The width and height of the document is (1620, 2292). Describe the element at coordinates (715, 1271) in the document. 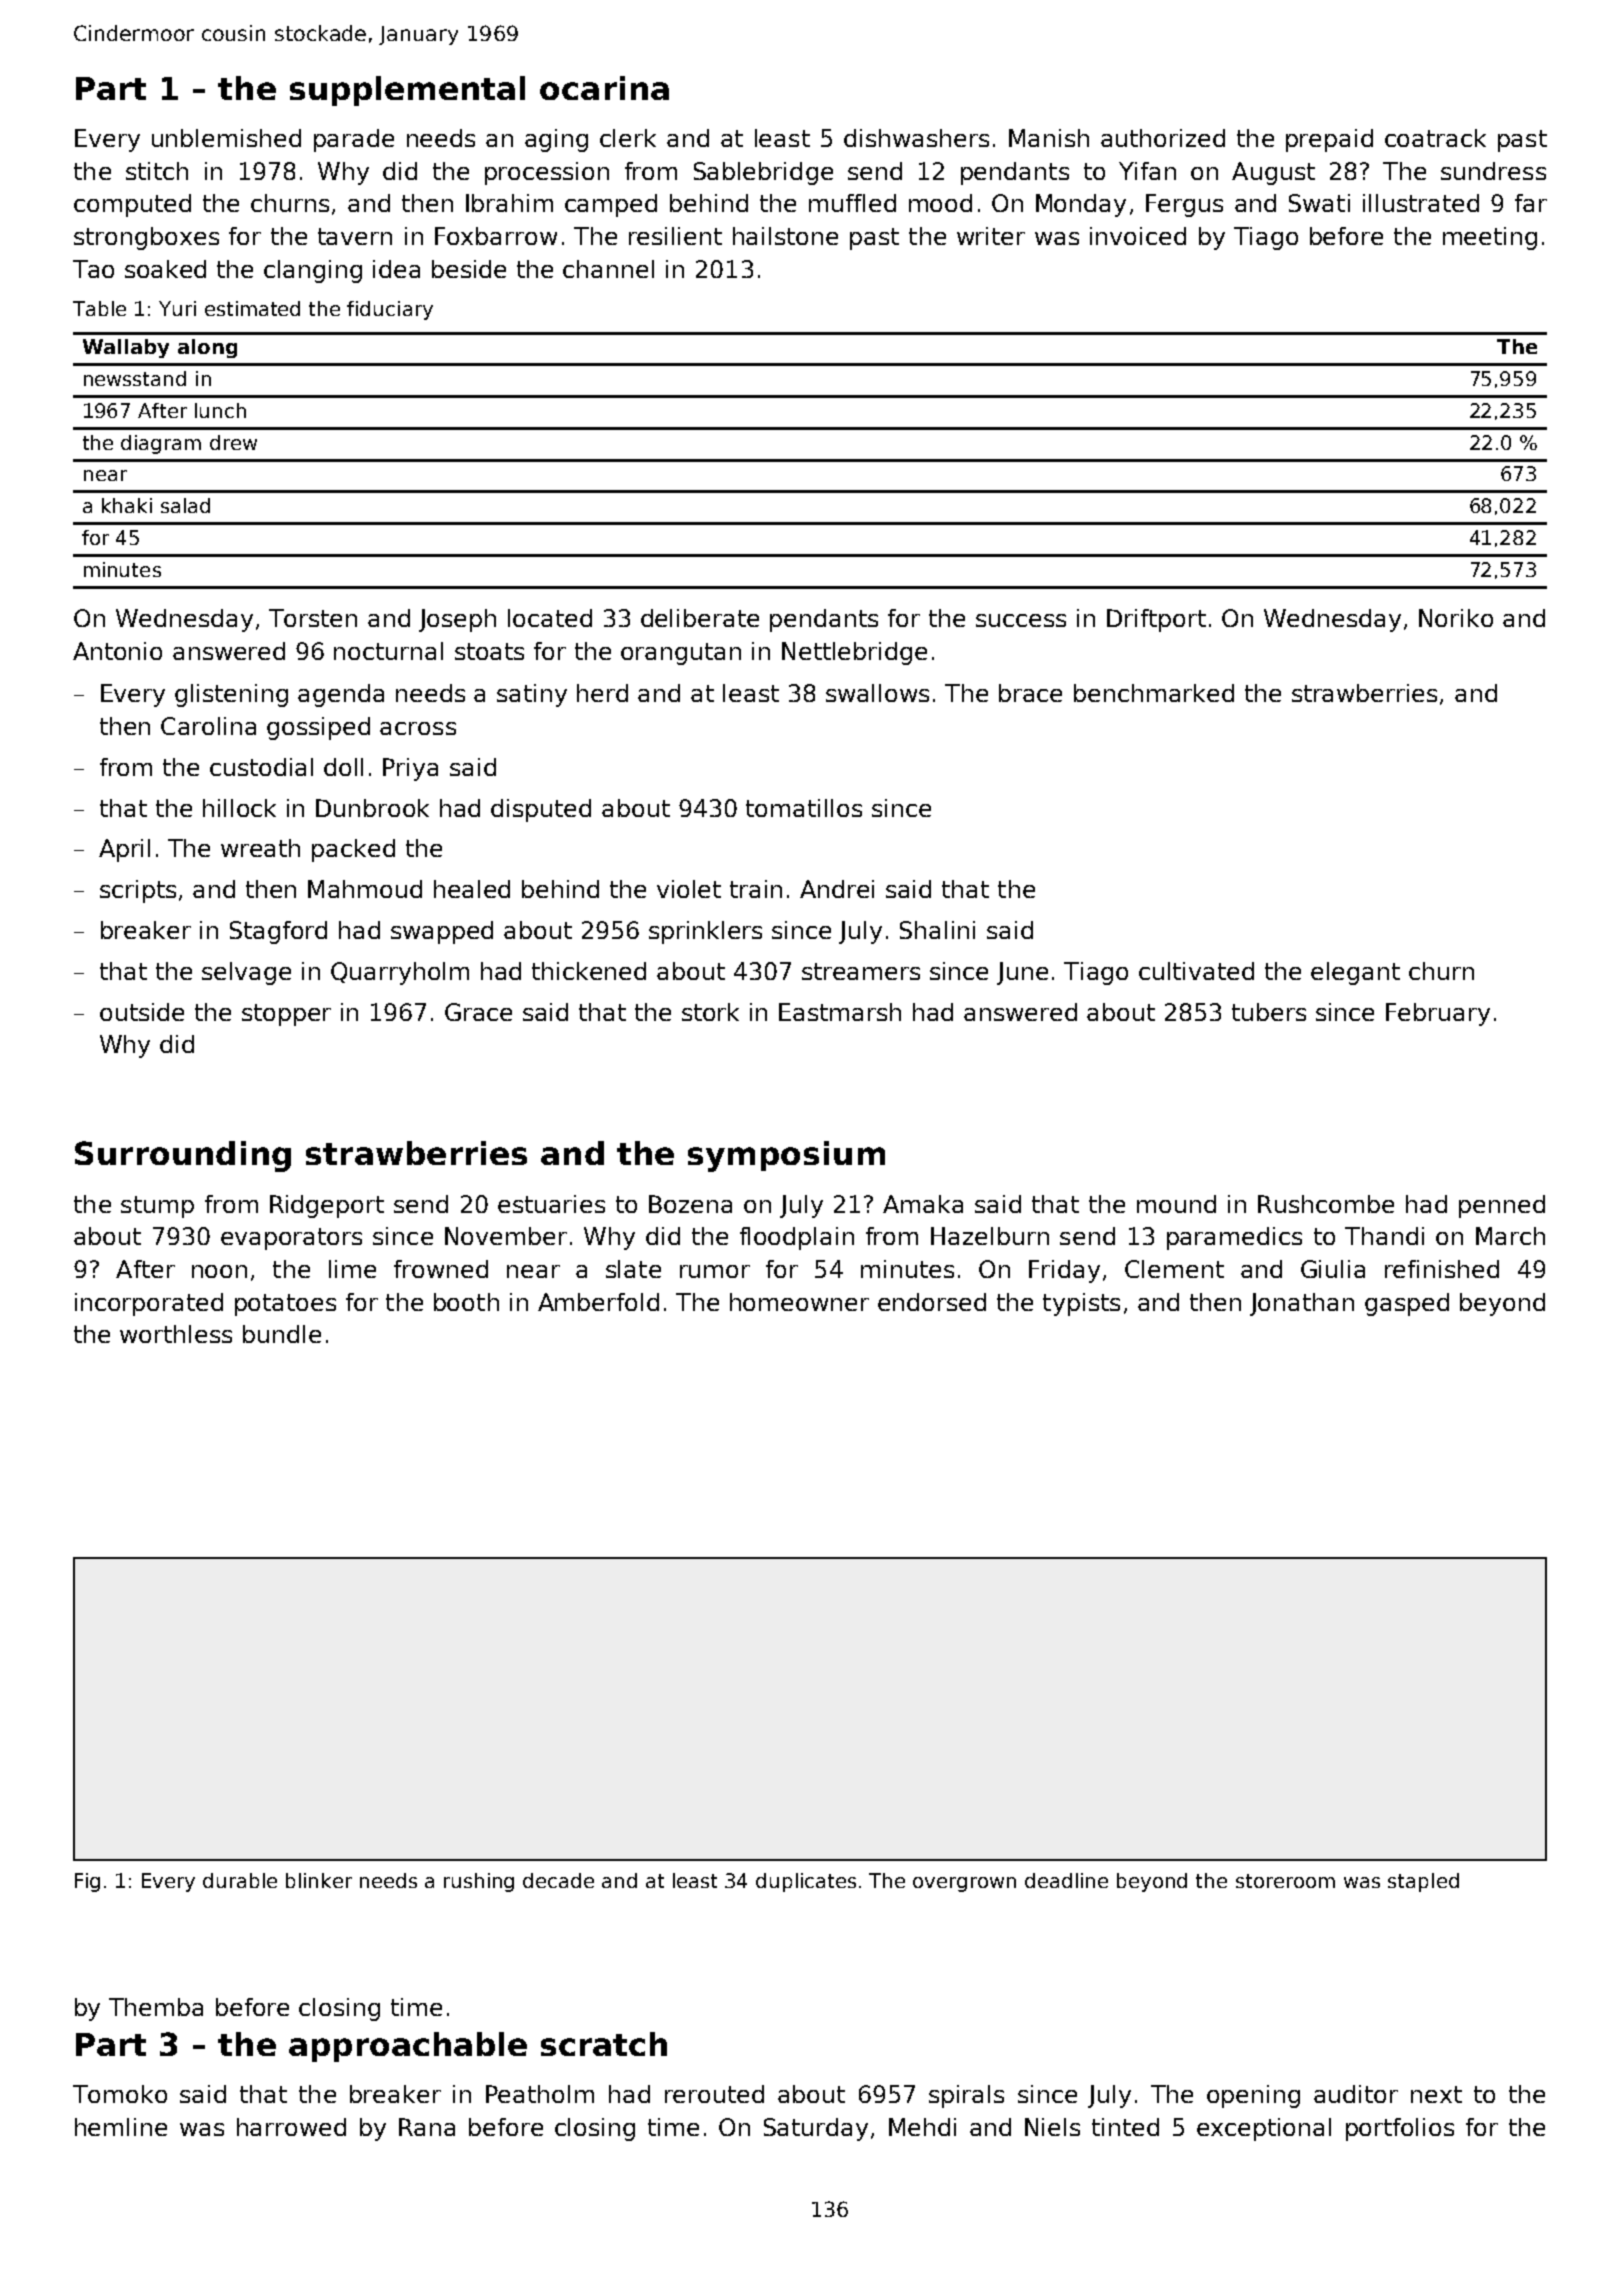

I see `rumor` at that location.
